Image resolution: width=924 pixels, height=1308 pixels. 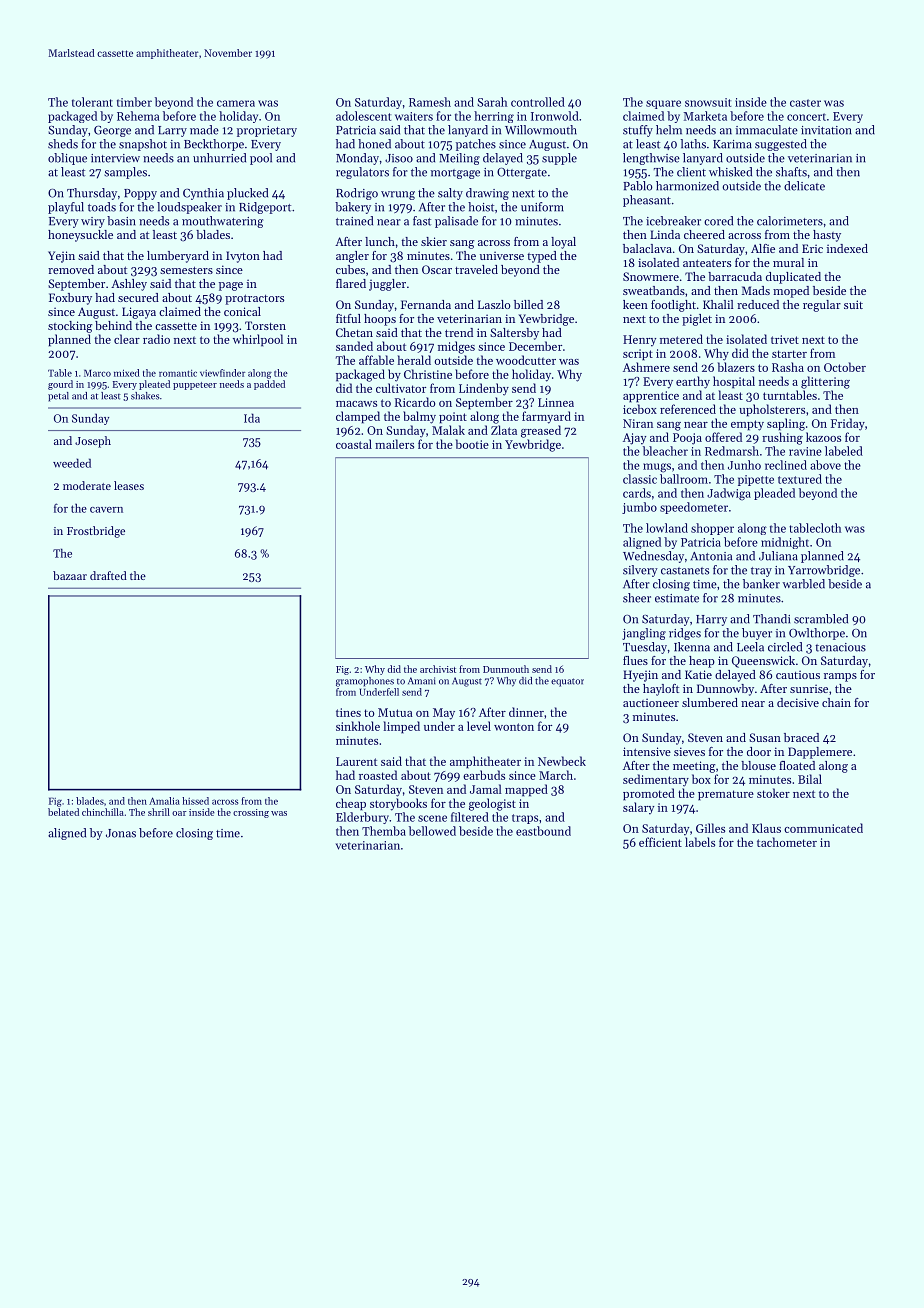 I want to click on gramophones, so click(x=365, y=682).
